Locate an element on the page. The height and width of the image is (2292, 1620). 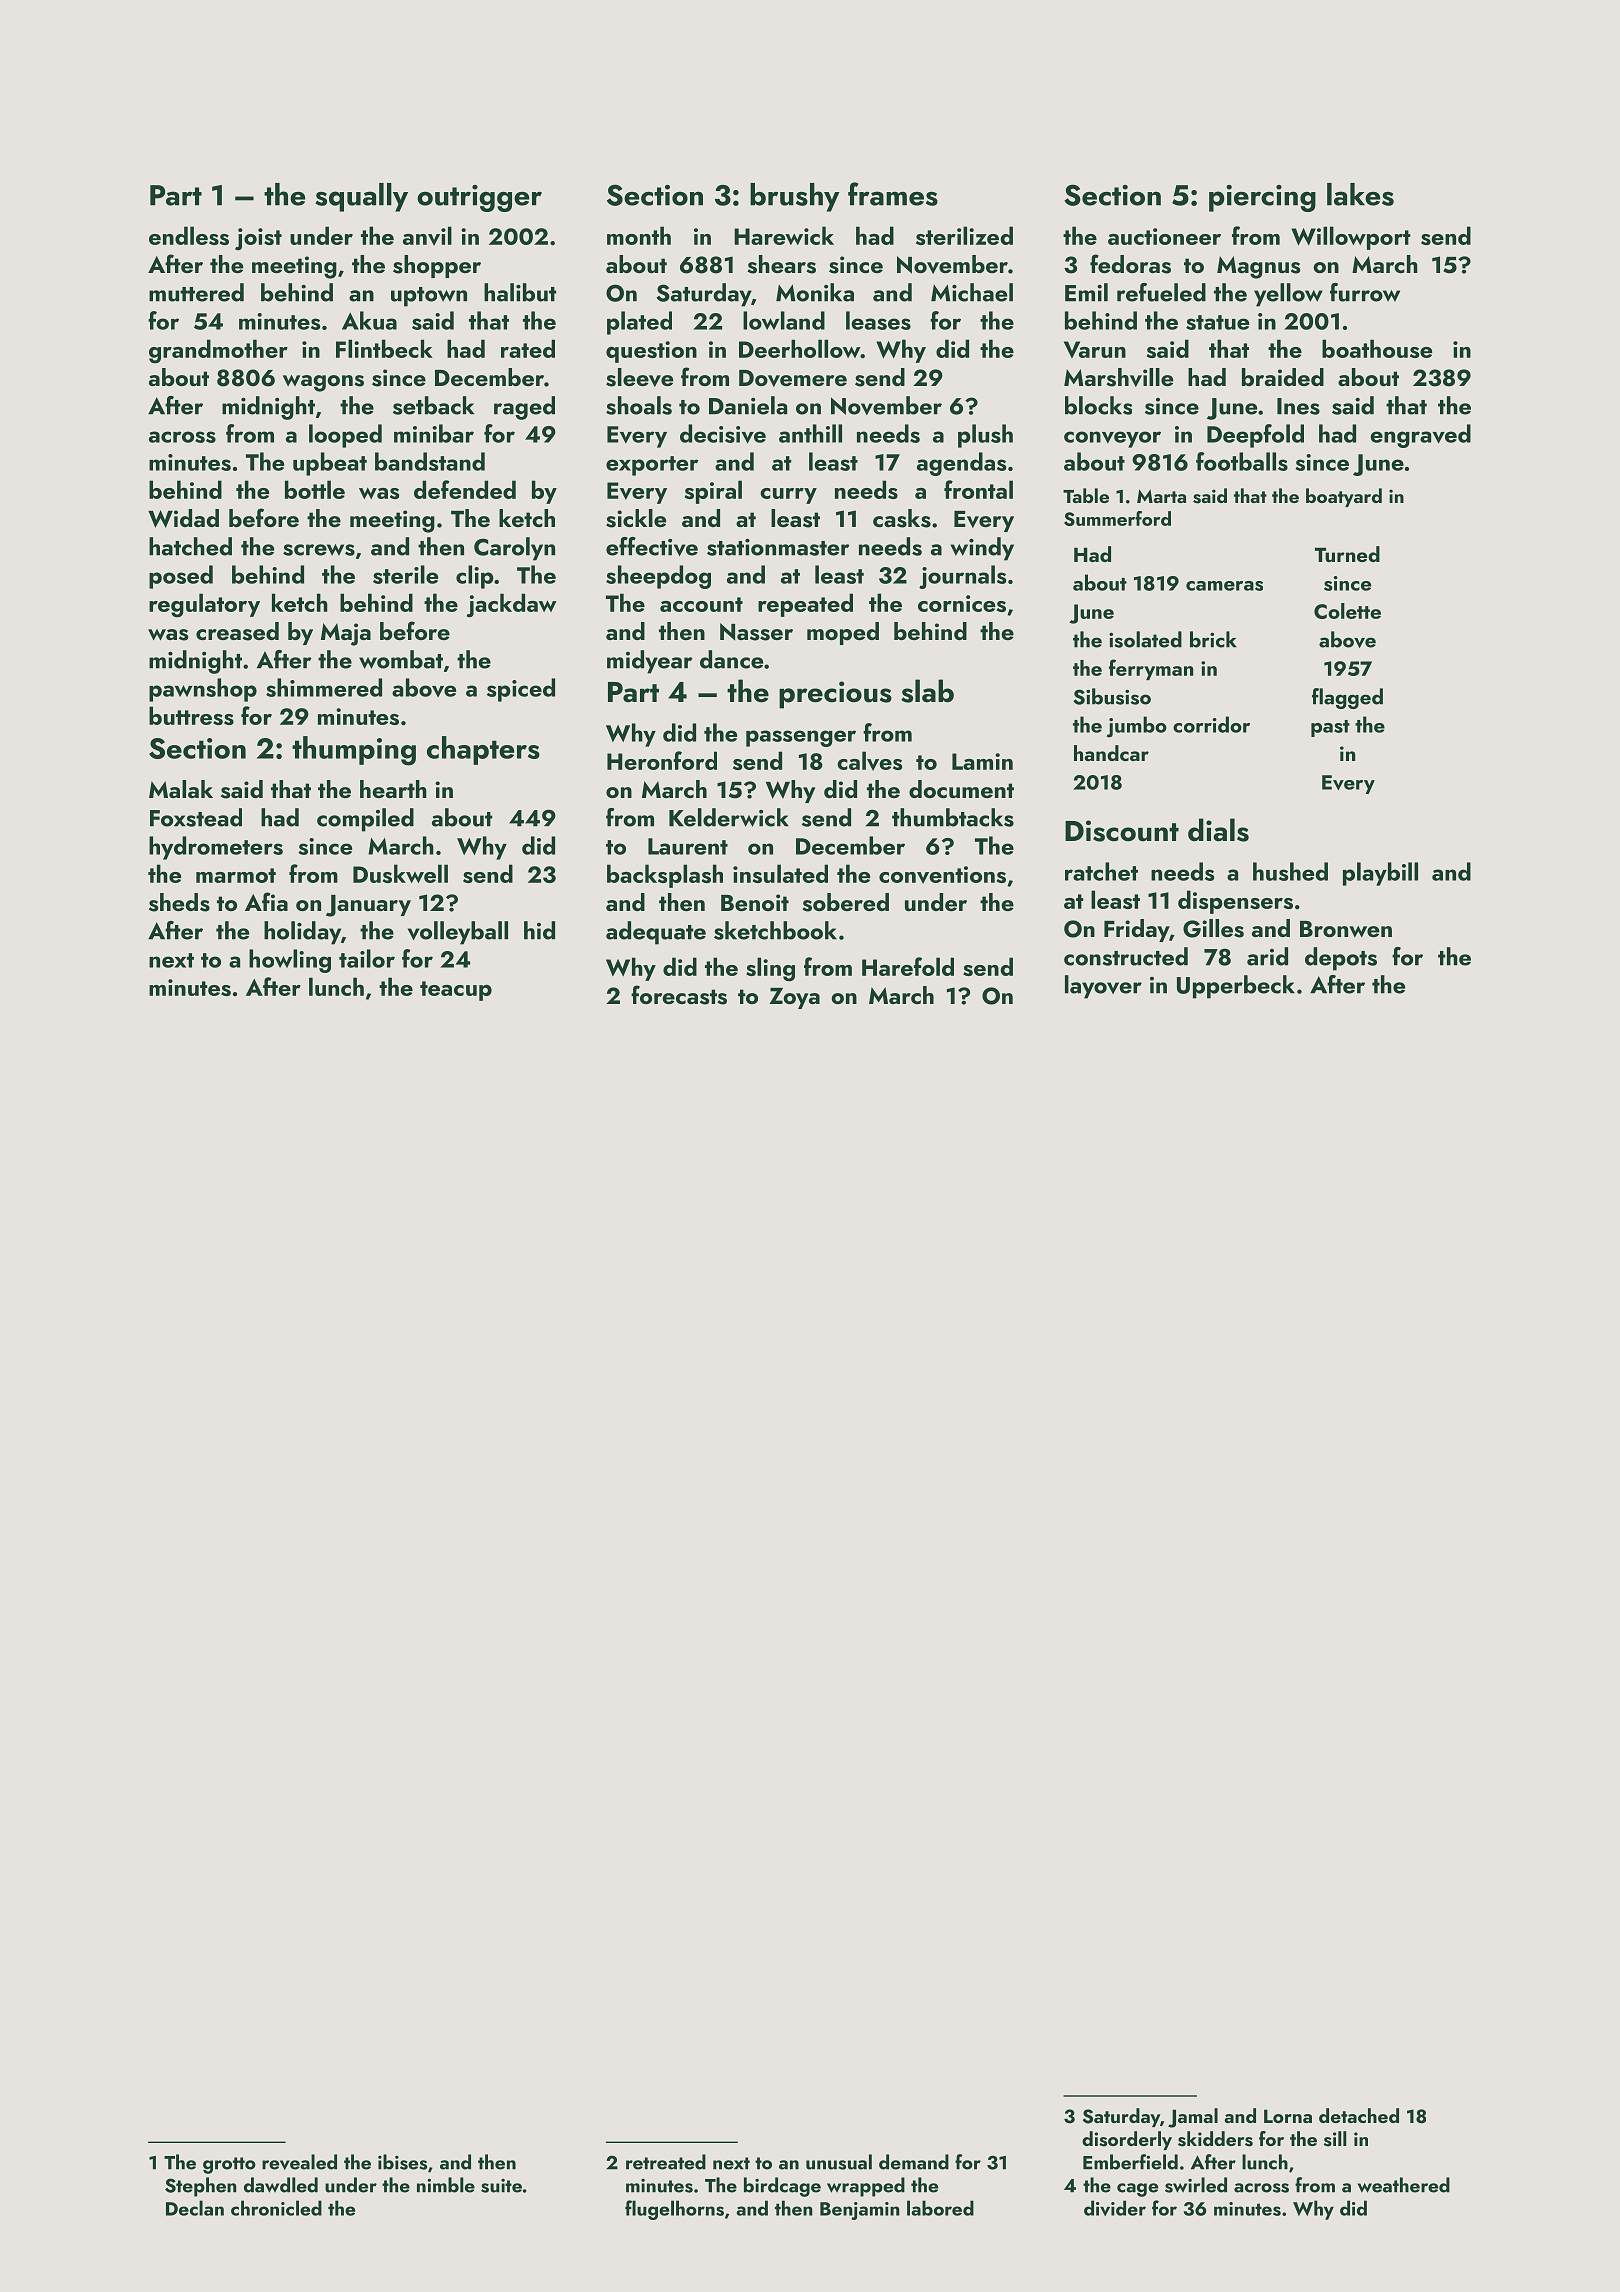
ibises is located at coordinates (402, 2162).
